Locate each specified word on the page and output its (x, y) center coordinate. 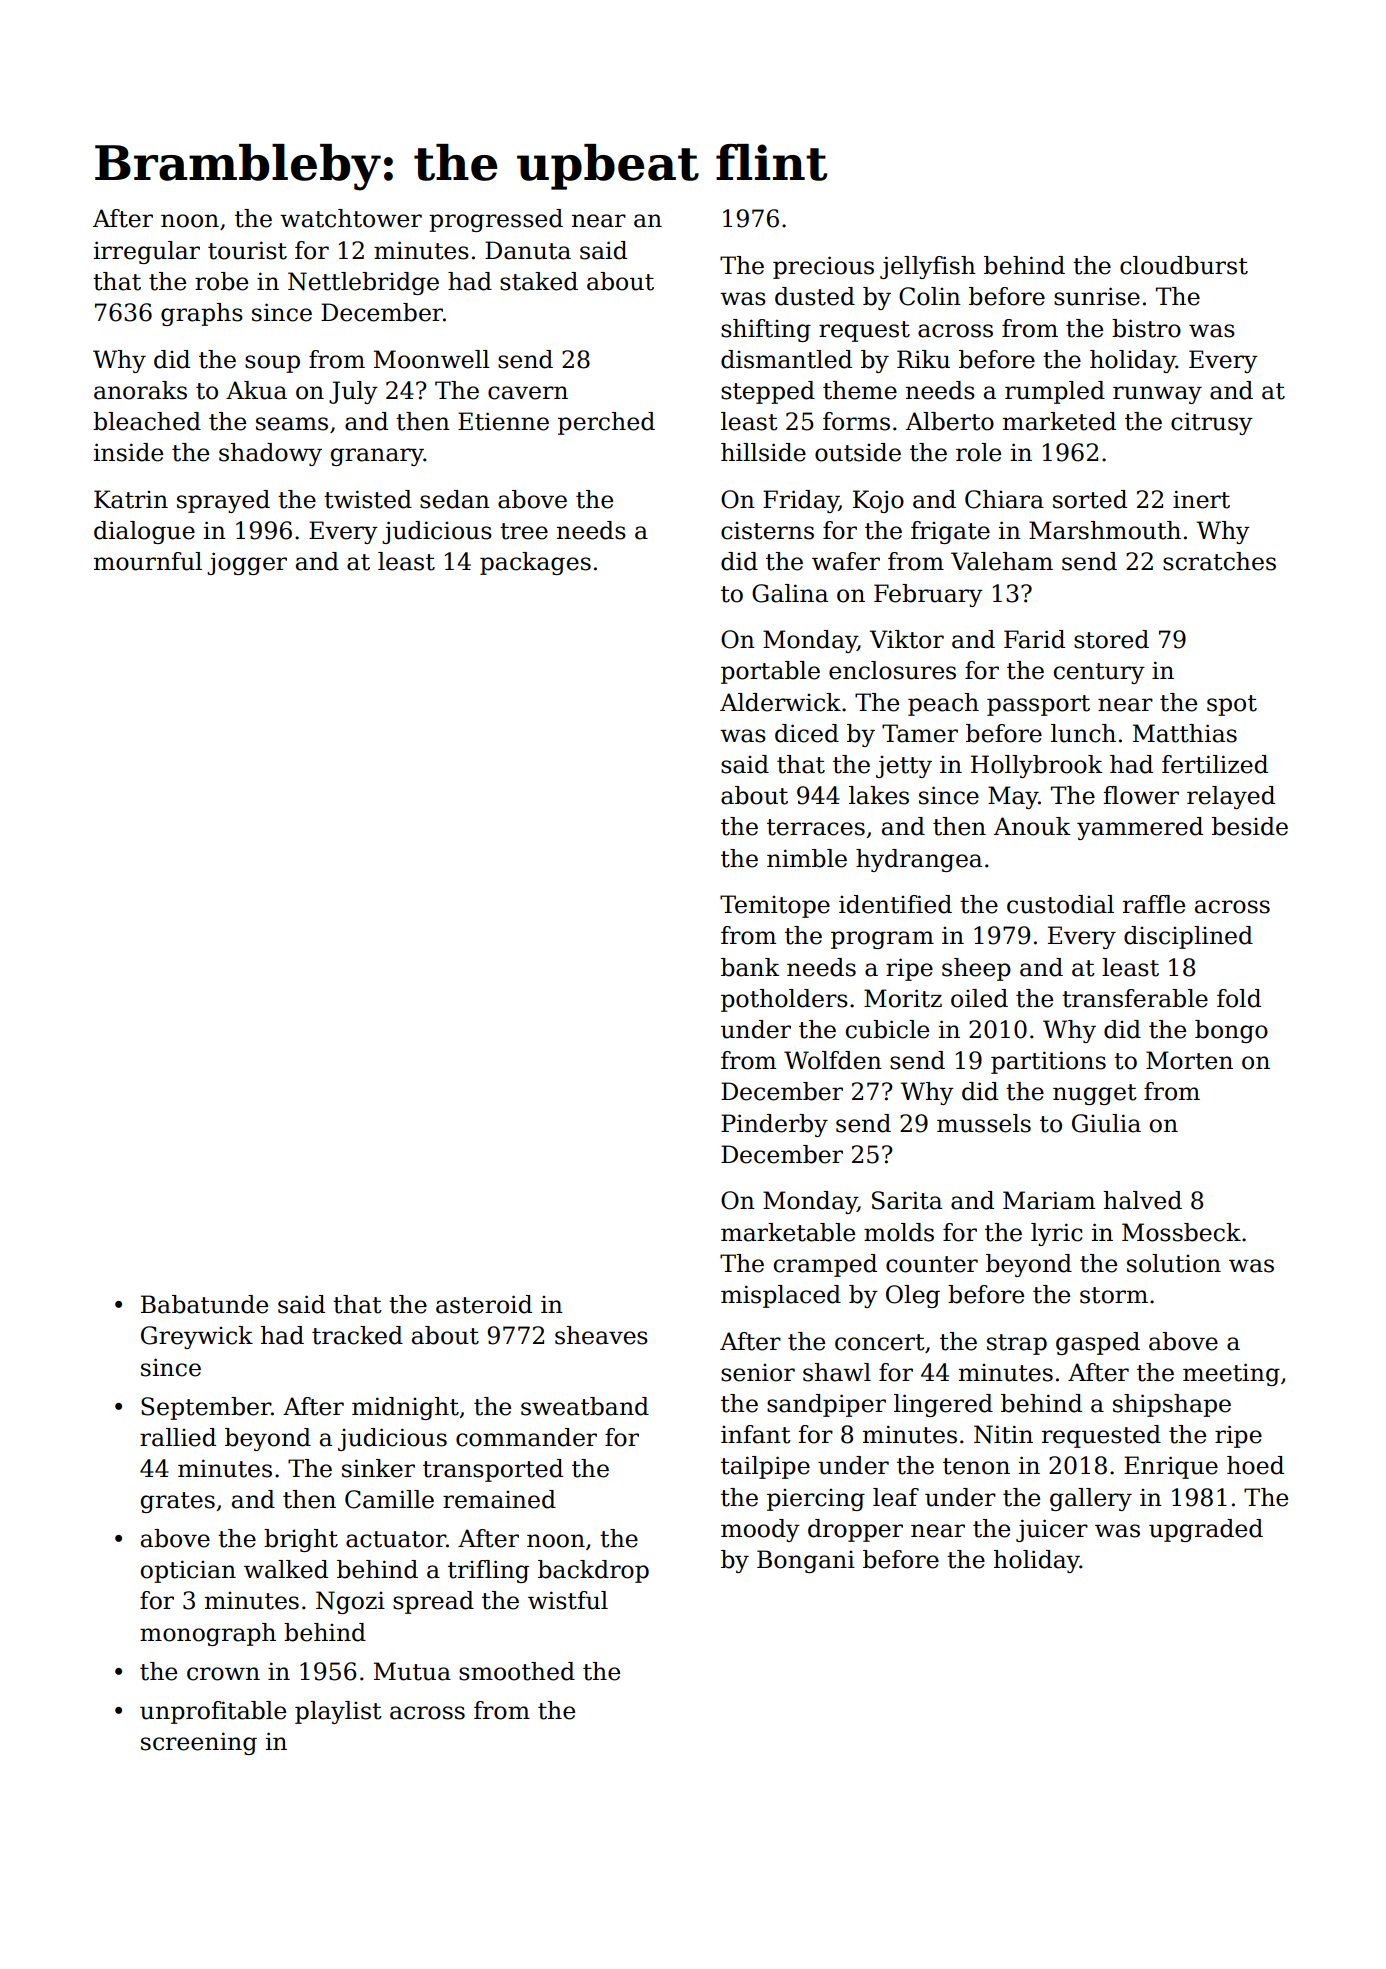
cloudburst (1184, 265)
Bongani (806, 1561)
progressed (496, 220)
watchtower (351, 218)
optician (188, 1571)
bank (750, 967)
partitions (1048, 1062)
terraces (816, 827)
